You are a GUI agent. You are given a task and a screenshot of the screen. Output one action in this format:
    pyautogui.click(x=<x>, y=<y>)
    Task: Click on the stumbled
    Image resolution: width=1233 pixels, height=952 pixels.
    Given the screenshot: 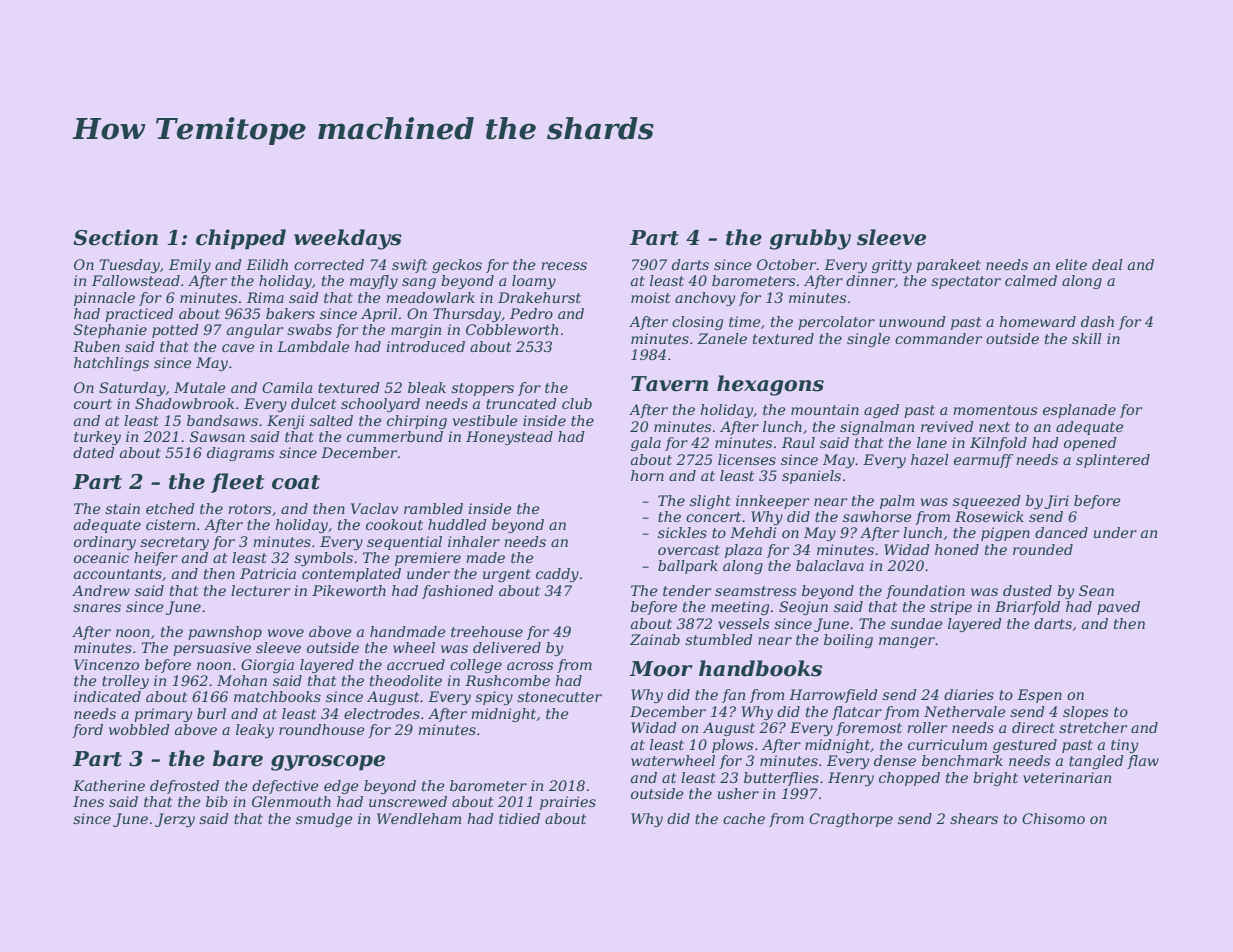 What is the action you would take?
    pyautogui.click(x=719, y=639)
